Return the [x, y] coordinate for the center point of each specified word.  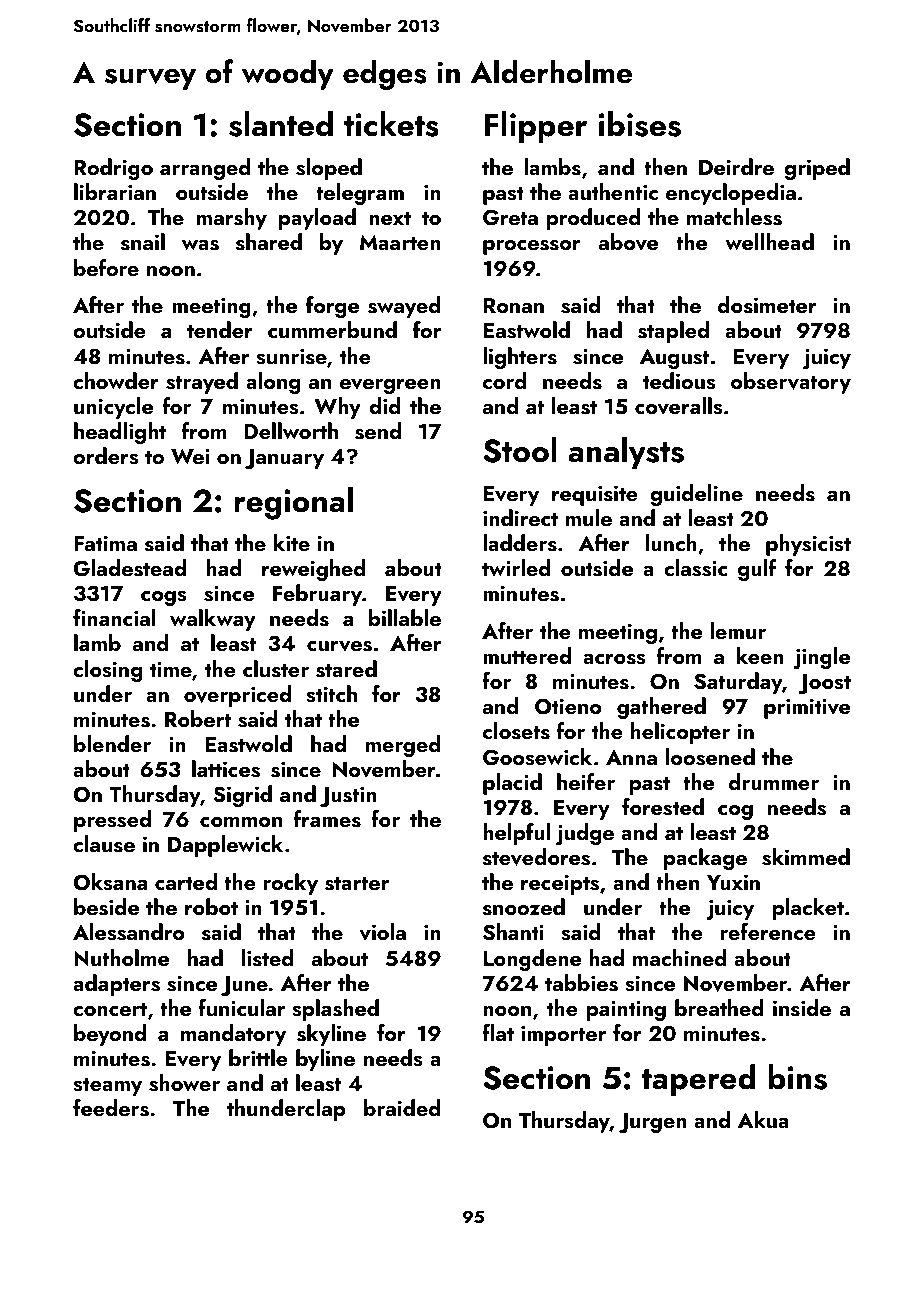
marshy [232, 219]
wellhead [769, 241]
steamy [107, 1086]
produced [593, 219]
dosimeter [767, 305]
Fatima [105, 543]
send [378, 431]
